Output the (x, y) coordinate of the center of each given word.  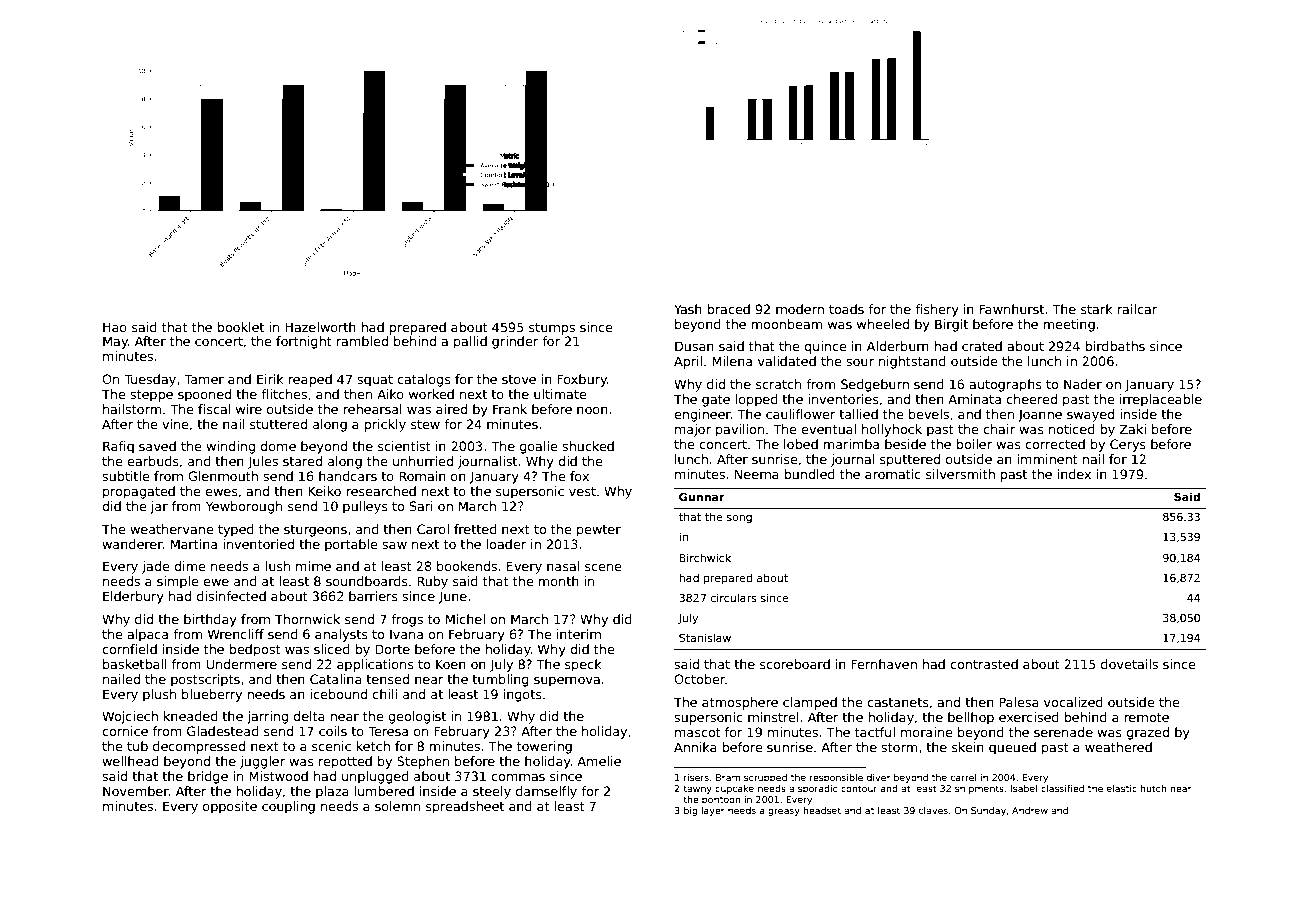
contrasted (984, 664)
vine (175, 424)
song (739, 519)
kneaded (191, 716)
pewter (599, 531)
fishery (937, 310)
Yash (688, 309)
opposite (230, 807)
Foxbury (582, 380)
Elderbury (133, 597)
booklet (240, 327)
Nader (1083, 384)
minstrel (773, 717)
